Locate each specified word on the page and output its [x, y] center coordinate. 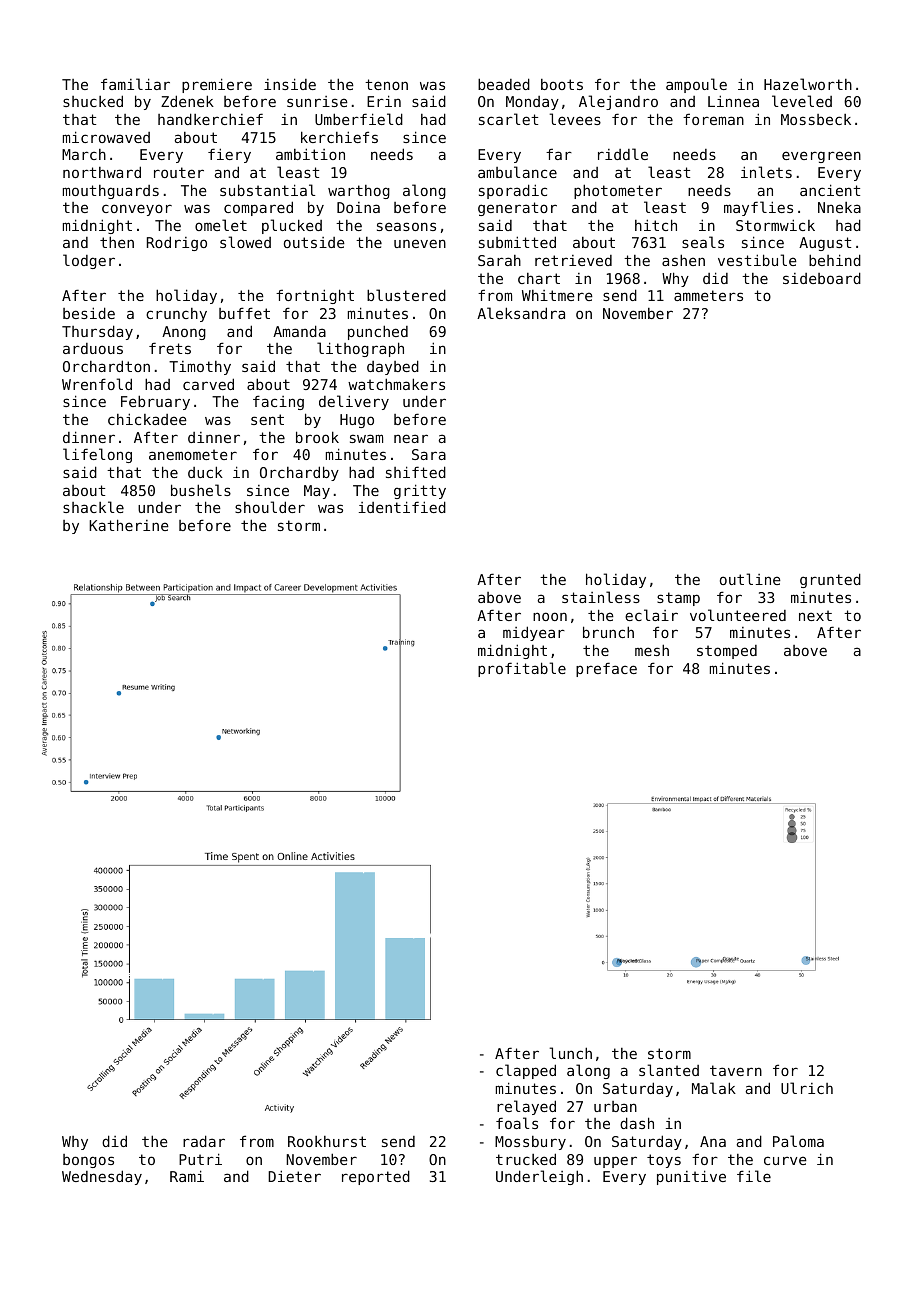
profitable [522, 669]
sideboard [822, 278]
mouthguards [111, 192]
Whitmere [557, 295]
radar [204, 1141]
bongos [88, 1161]
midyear [534, 633]
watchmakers [396, 384]
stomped [727, 652]
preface [606, 669]
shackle [93, 507]
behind [835, 260]
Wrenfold [97, 384]
